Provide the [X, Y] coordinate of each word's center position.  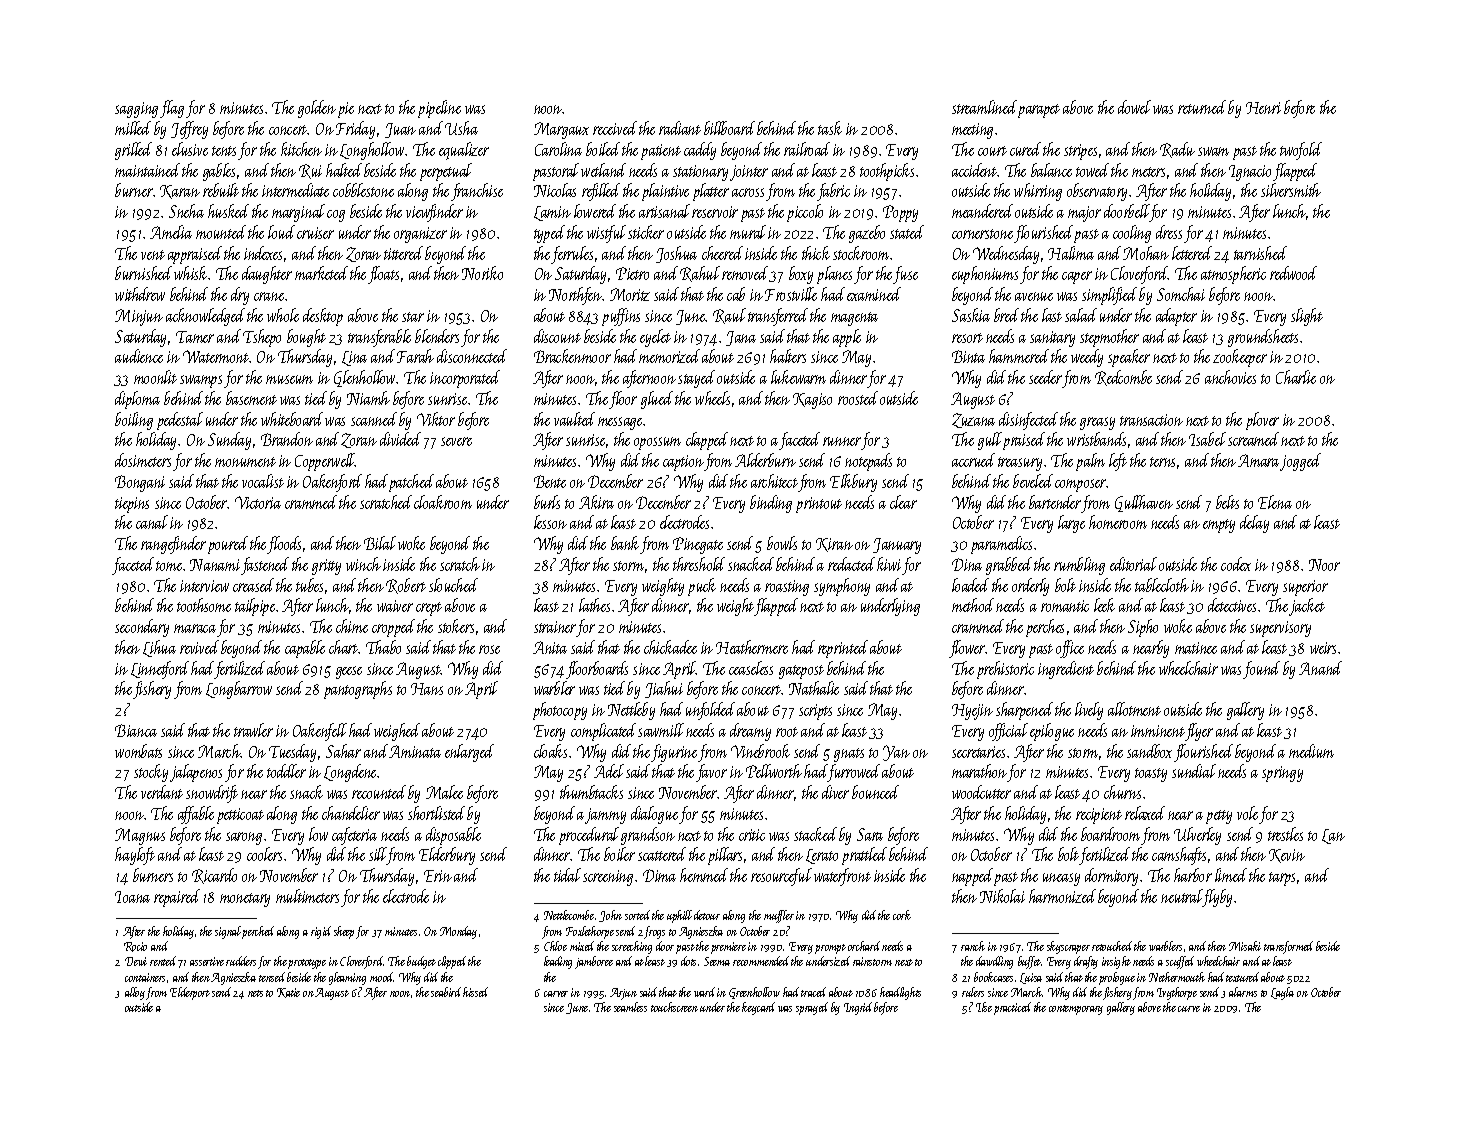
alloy [135, 993]
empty [1219, 526]
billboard [729, 128]
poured [228, 545]
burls [547, 502]
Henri [1263, 108]
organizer [420, 235]
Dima [659, 875]
